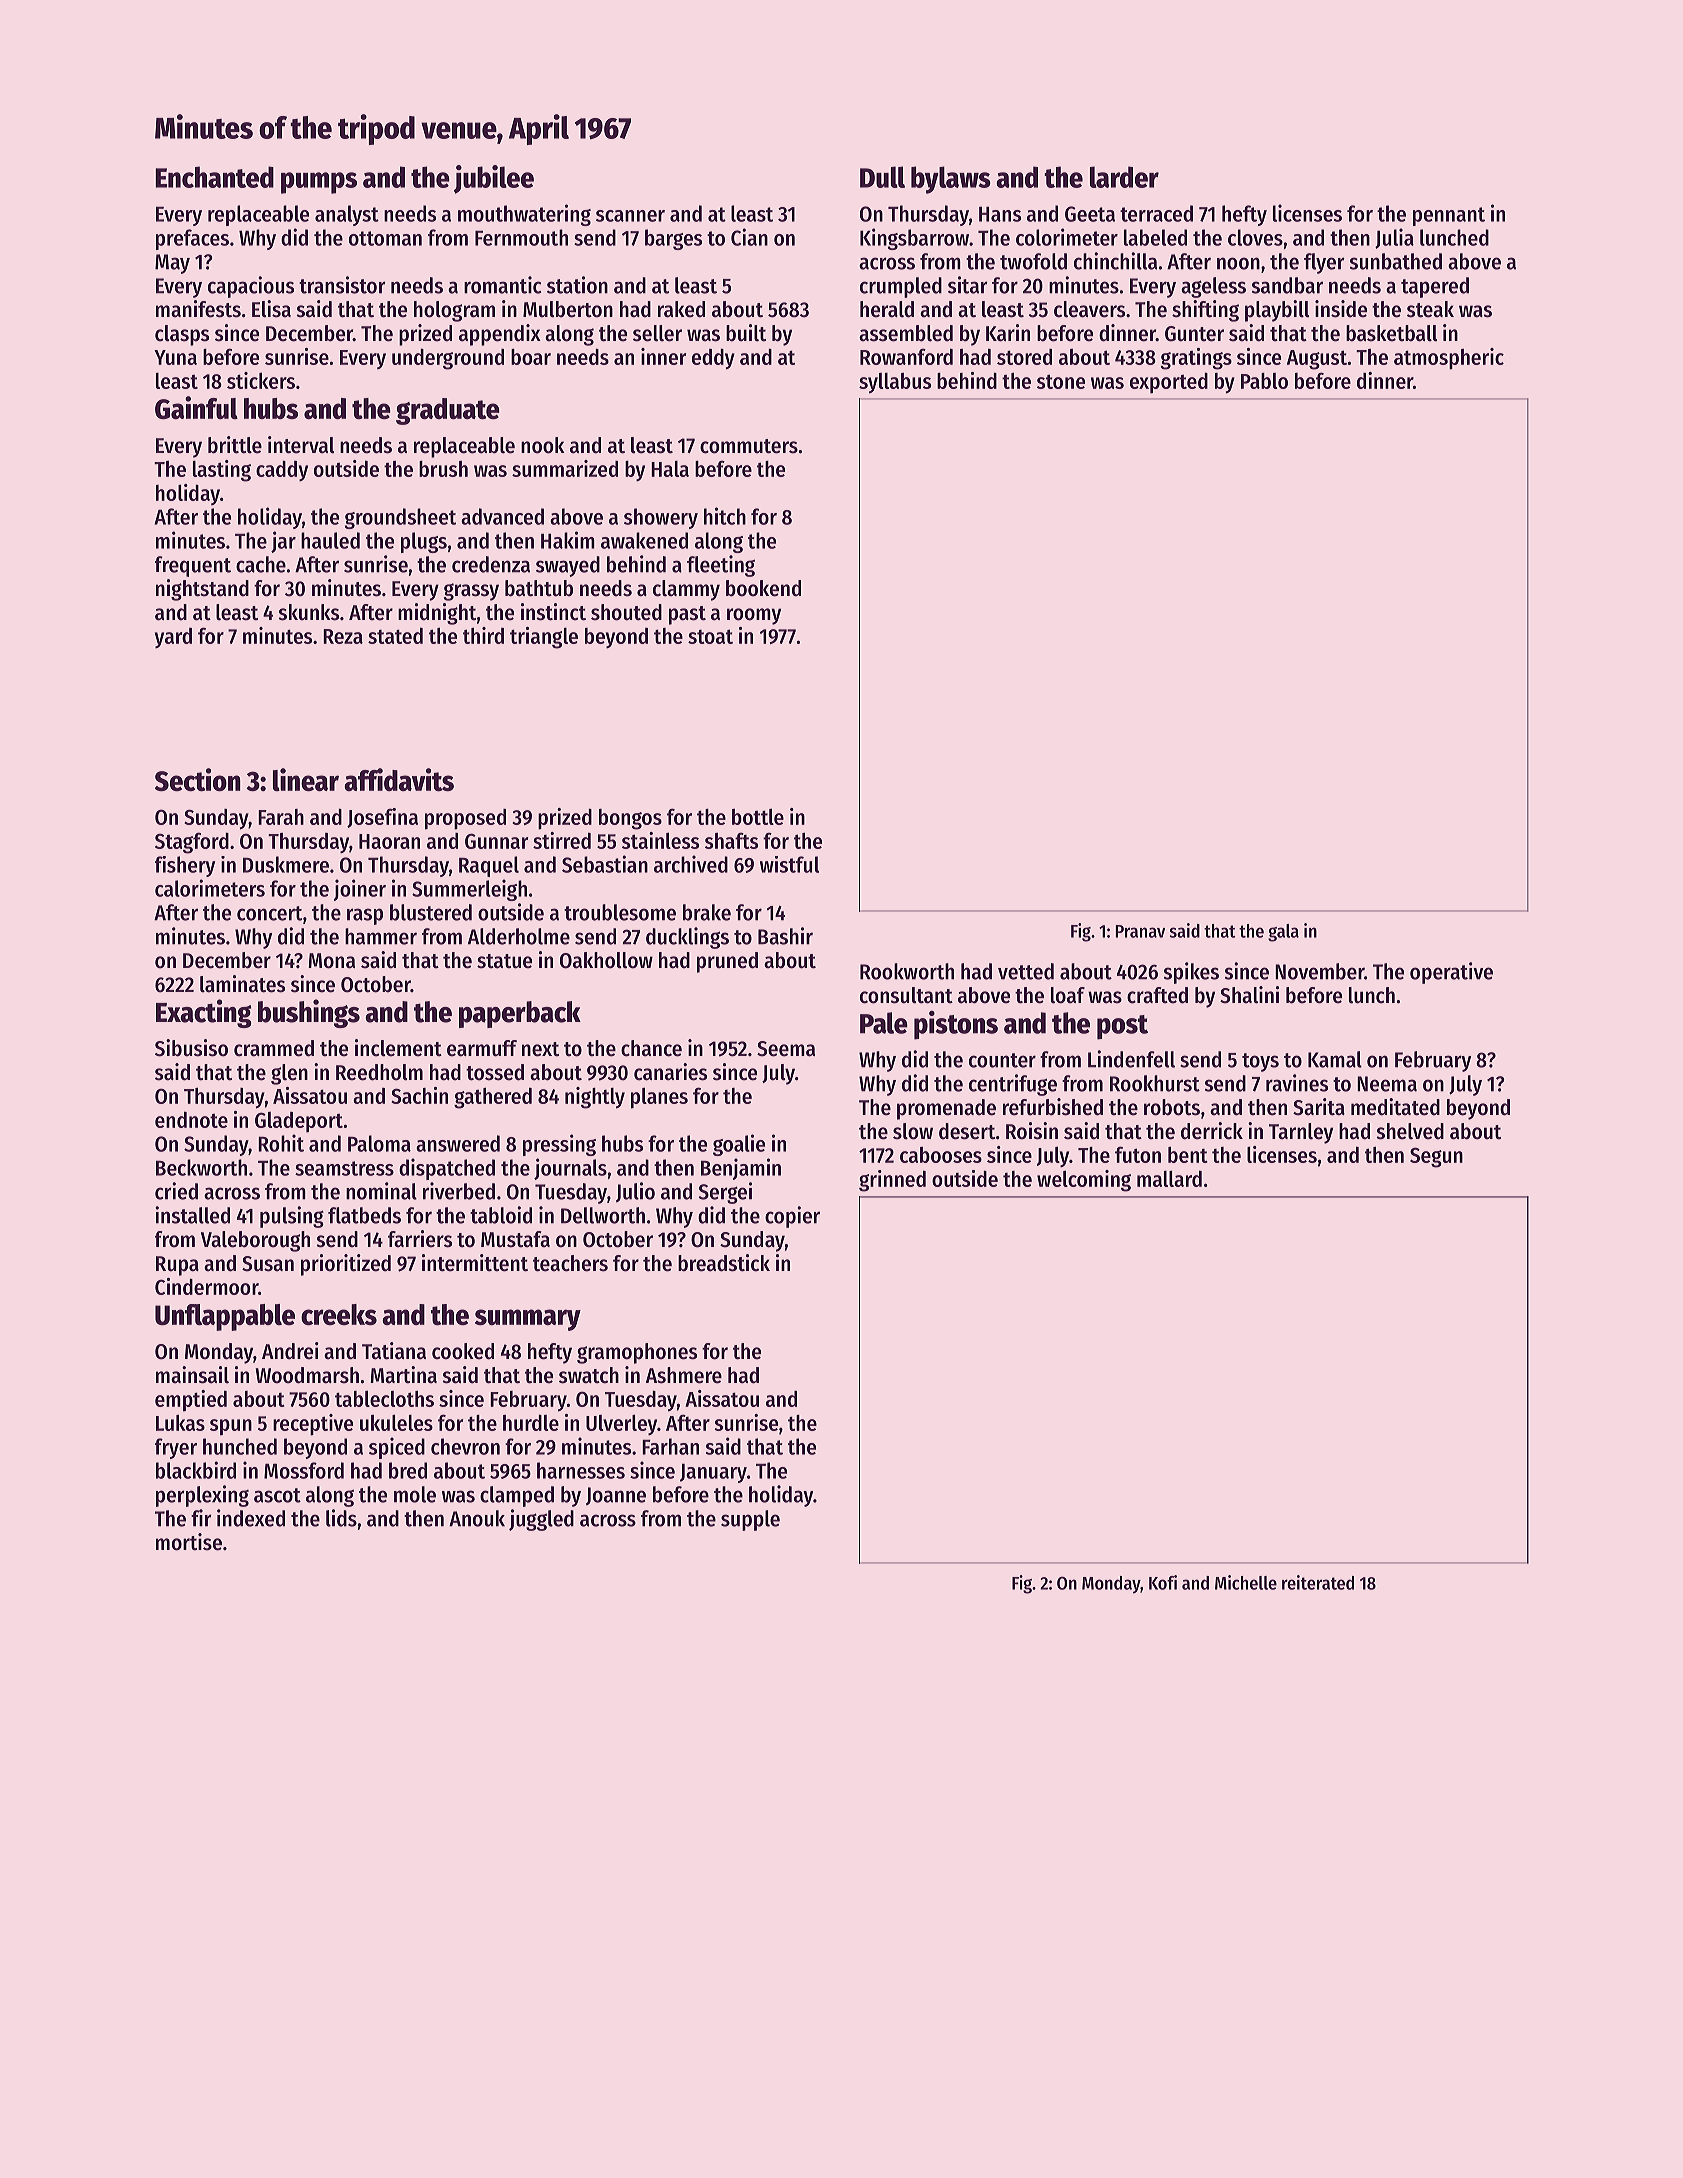 The image size is (1683, 2178). What do you see at coordinates (225, 1317) in the screenshot?
I see `Unflappable` at bounding box center [225, 1317].
